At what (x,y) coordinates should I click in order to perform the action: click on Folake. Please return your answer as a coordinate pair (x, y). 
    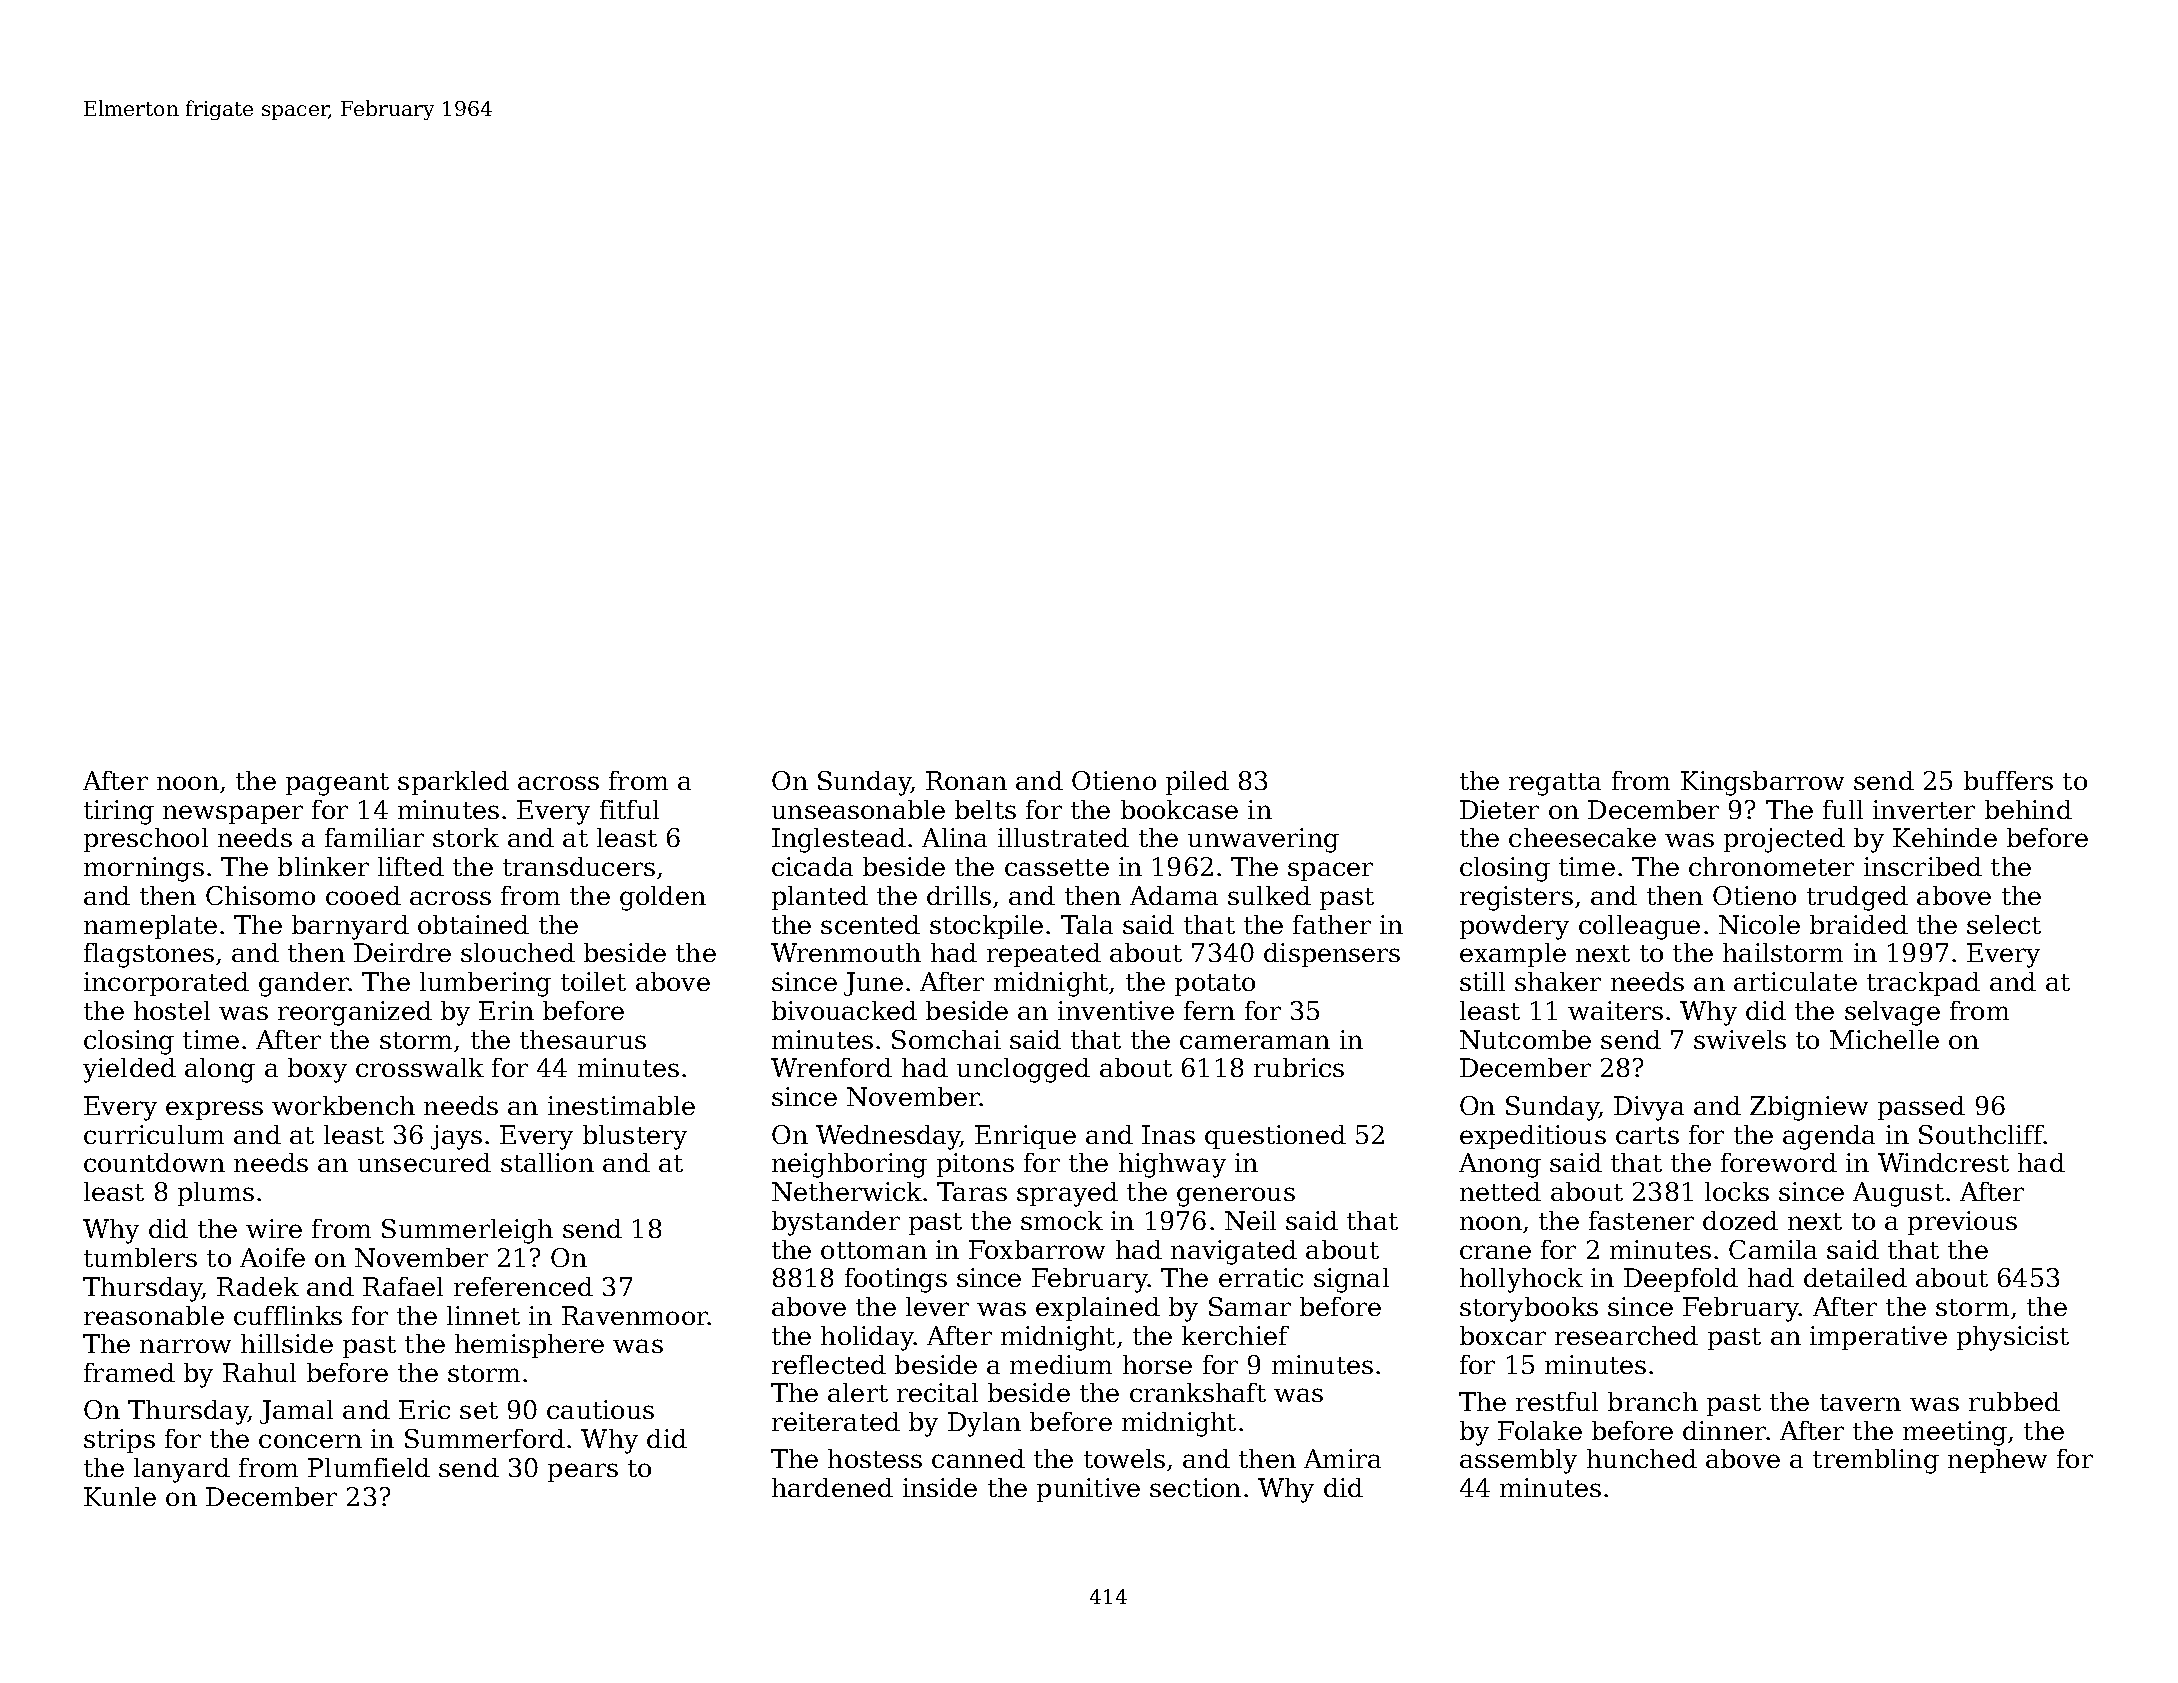
    Looking at the image, I should click on (1540, 1430).
